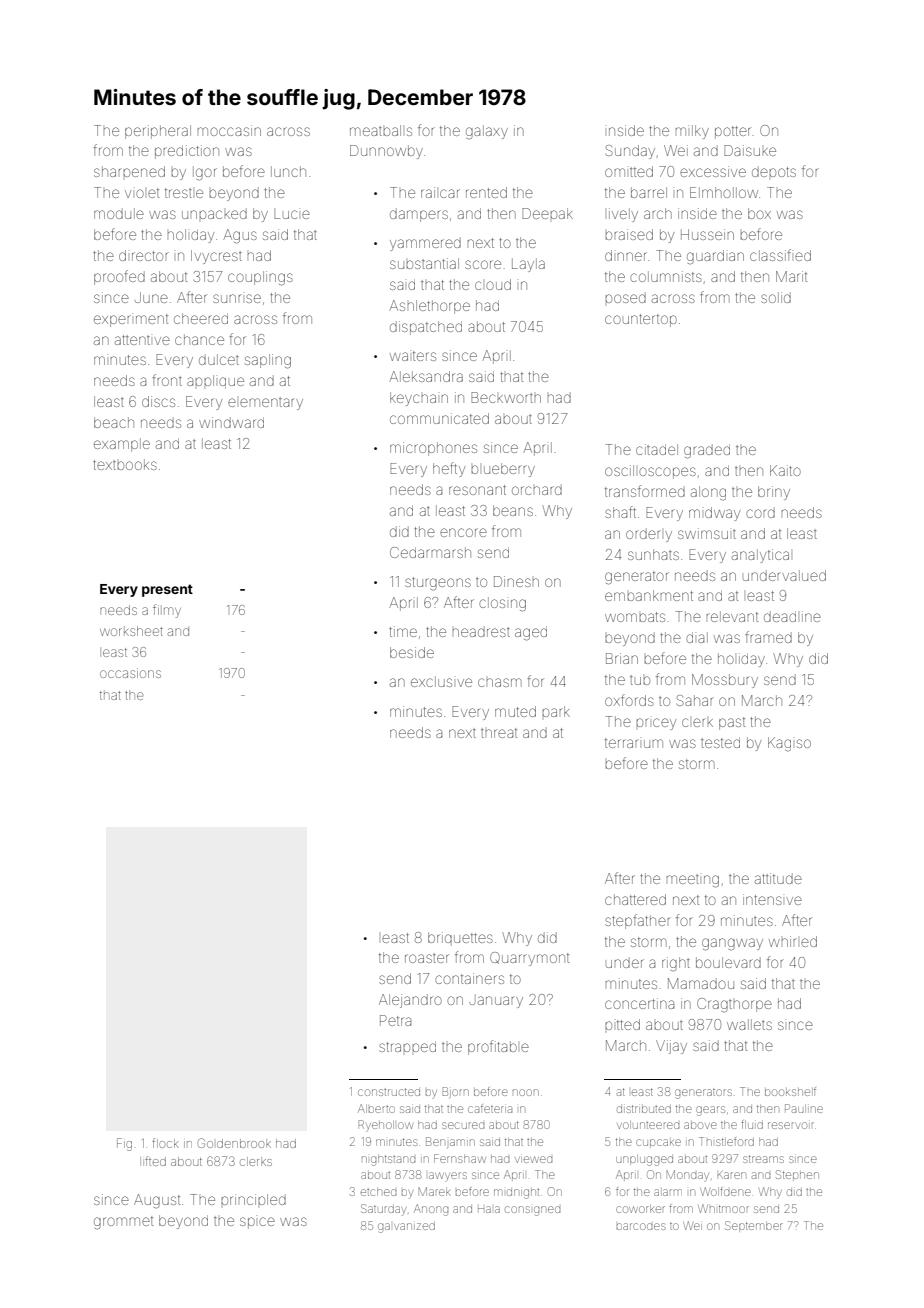  Describe the element at coordinates (123, 1223) in the screenshot. I see `grommet` at that location.
